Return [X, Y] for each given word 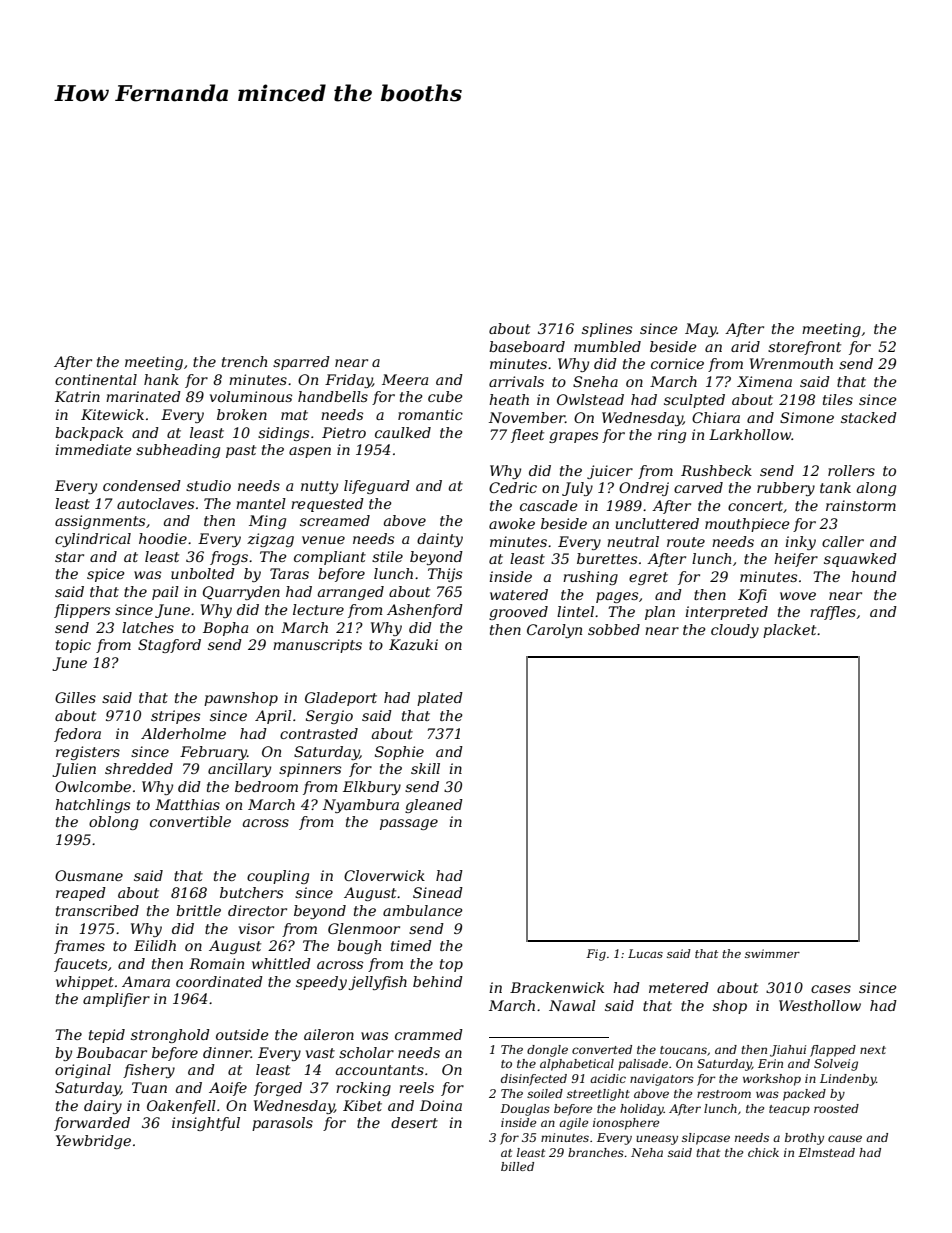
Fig [596, 955]
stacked [869, 417]
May [701, 330]
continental [96, 379]
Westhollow [820, 1005]
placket [789, 631]
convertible [190, 821]
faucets [80, 965]
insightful [206, 1124]
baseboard [527, 346]
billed [517, 1166]
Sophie [399, 753]
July [577, 489]
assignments [100, 522]
